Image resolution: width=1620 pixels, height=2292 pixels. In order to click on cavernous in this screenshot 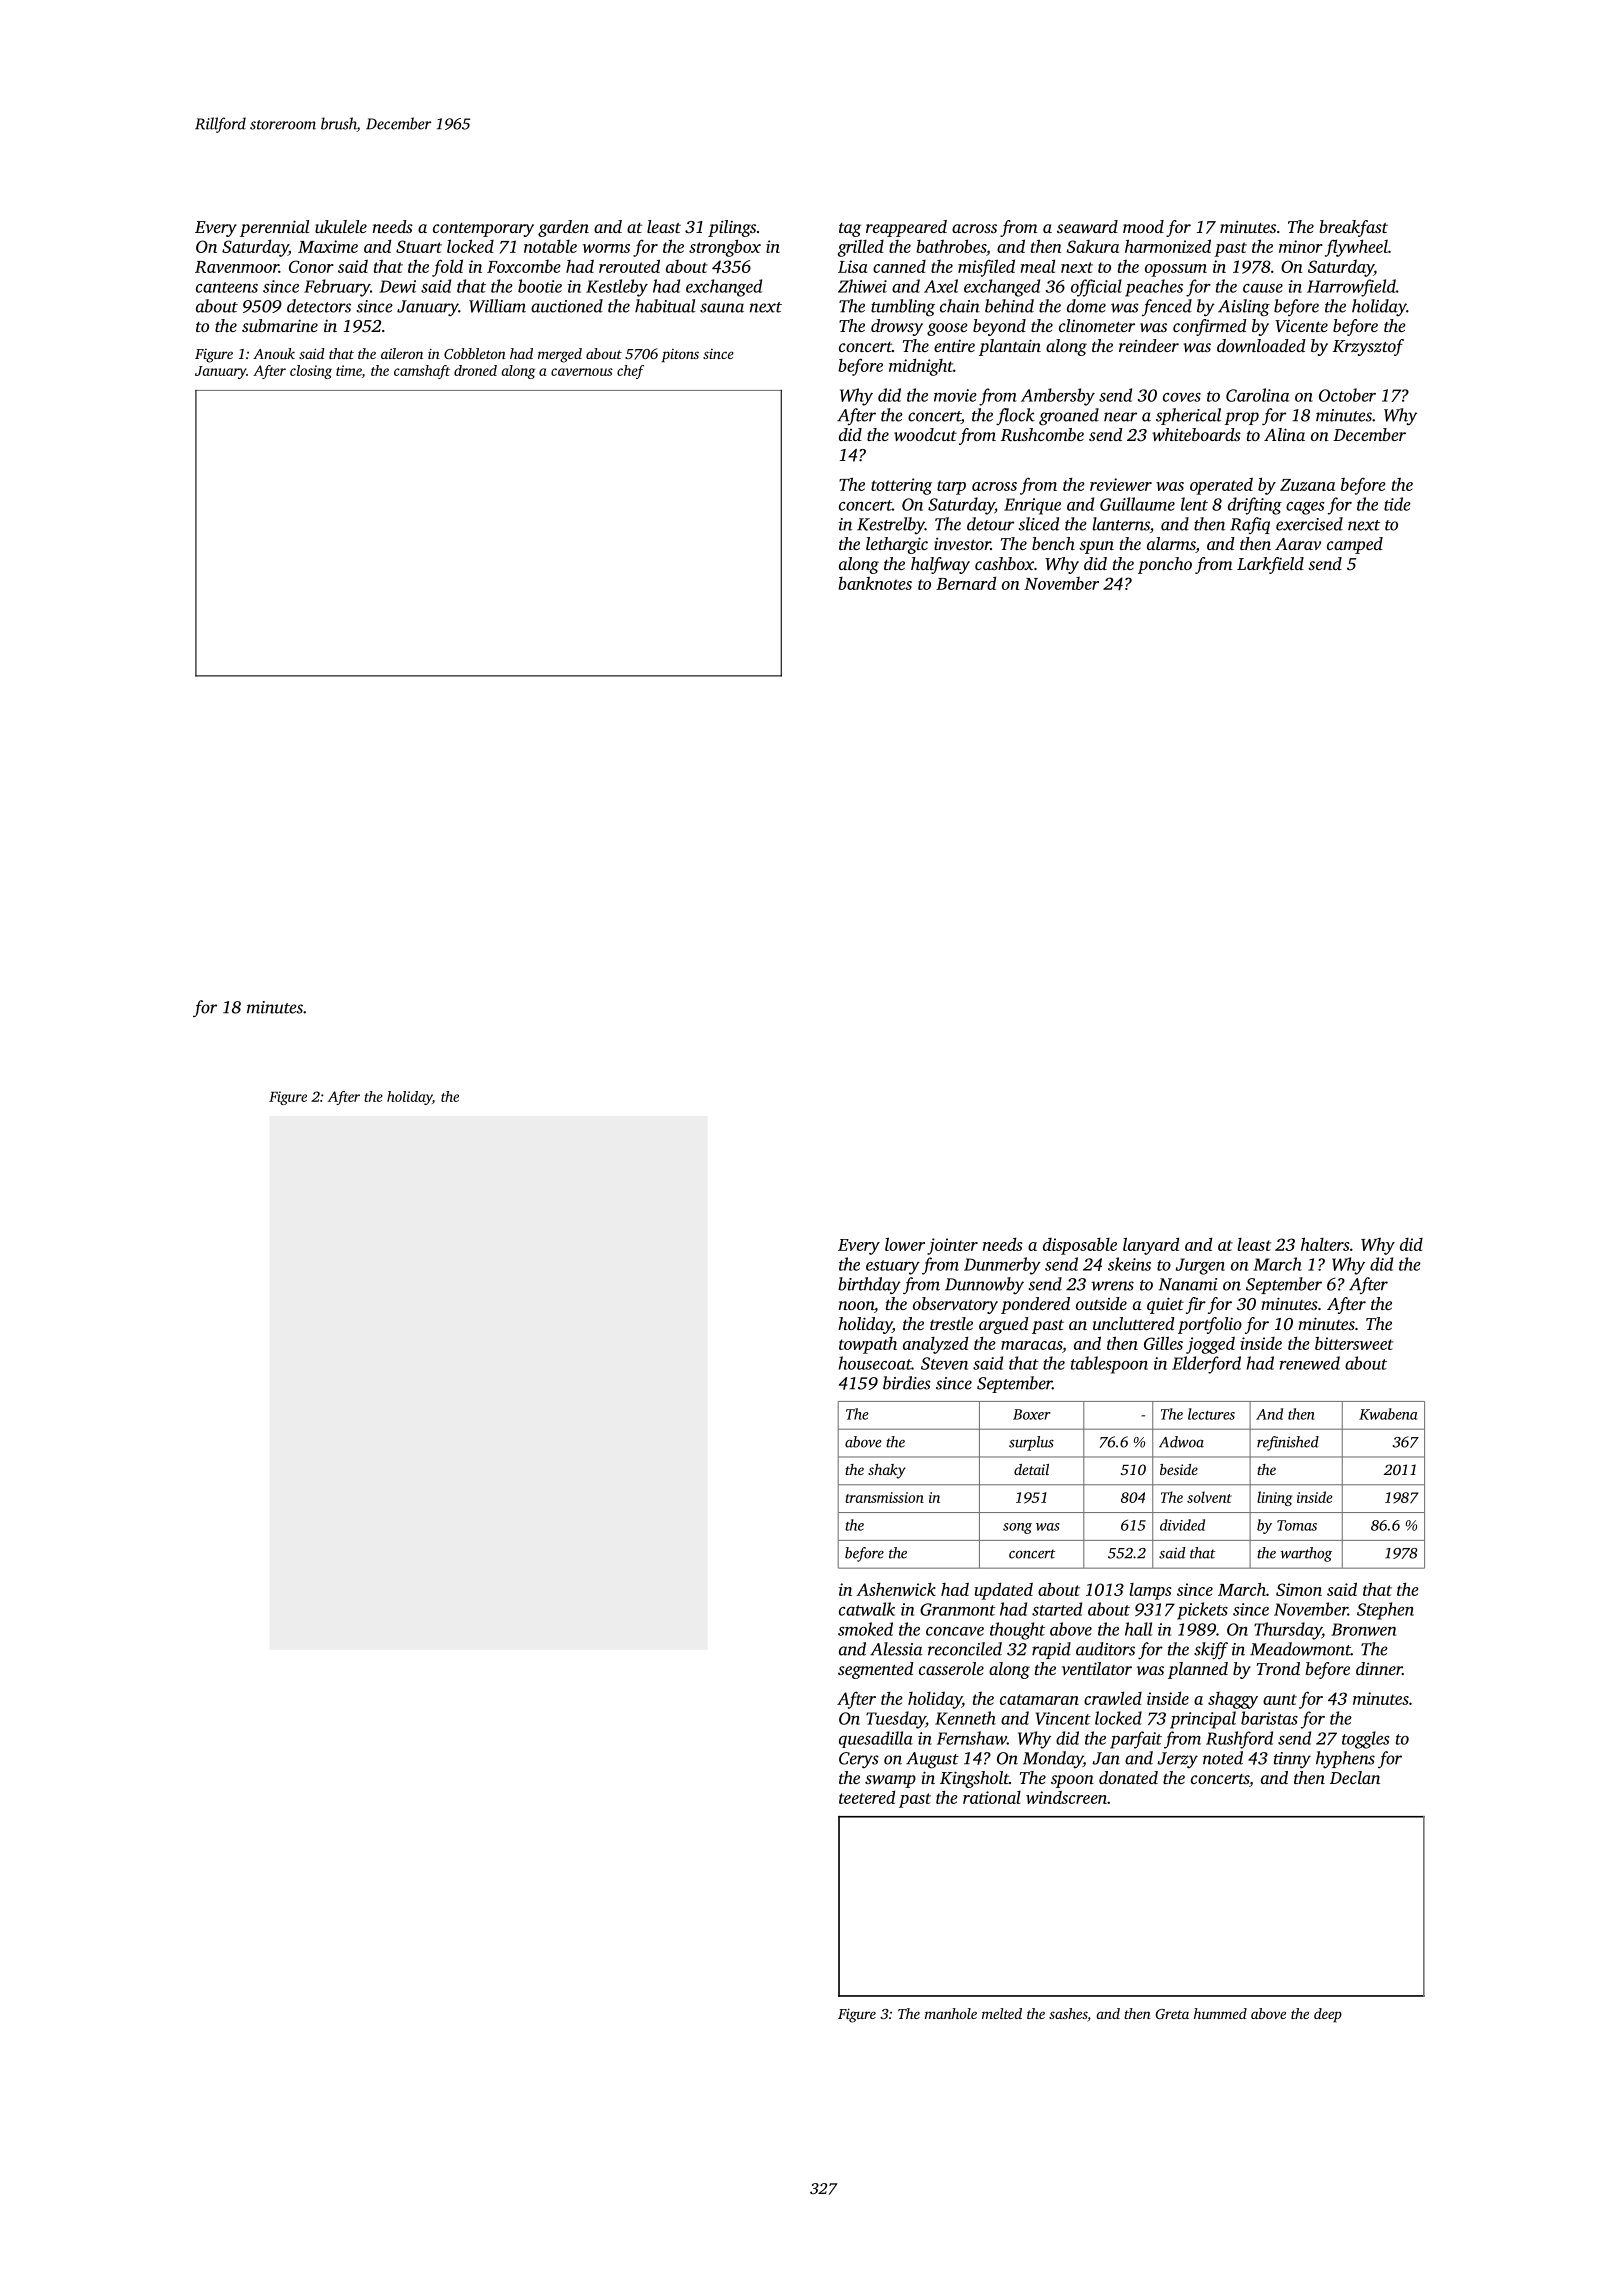, I will do `click(582, 372)`.
